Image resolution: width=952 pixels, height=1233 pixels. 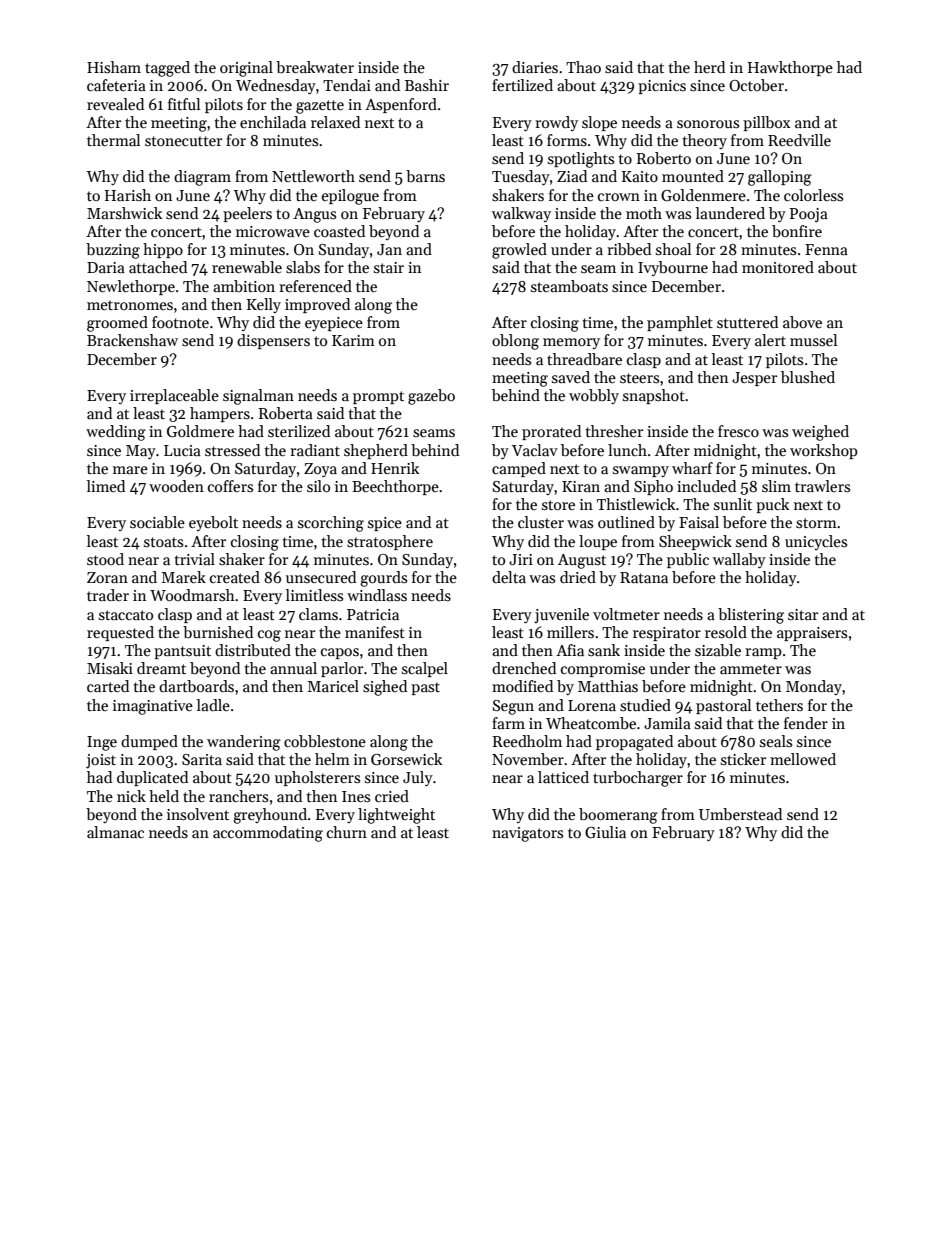 What do you see at coordinates (350, 197) in the screenshot?
I see `epilogue` at bounding box center [350, 197].
